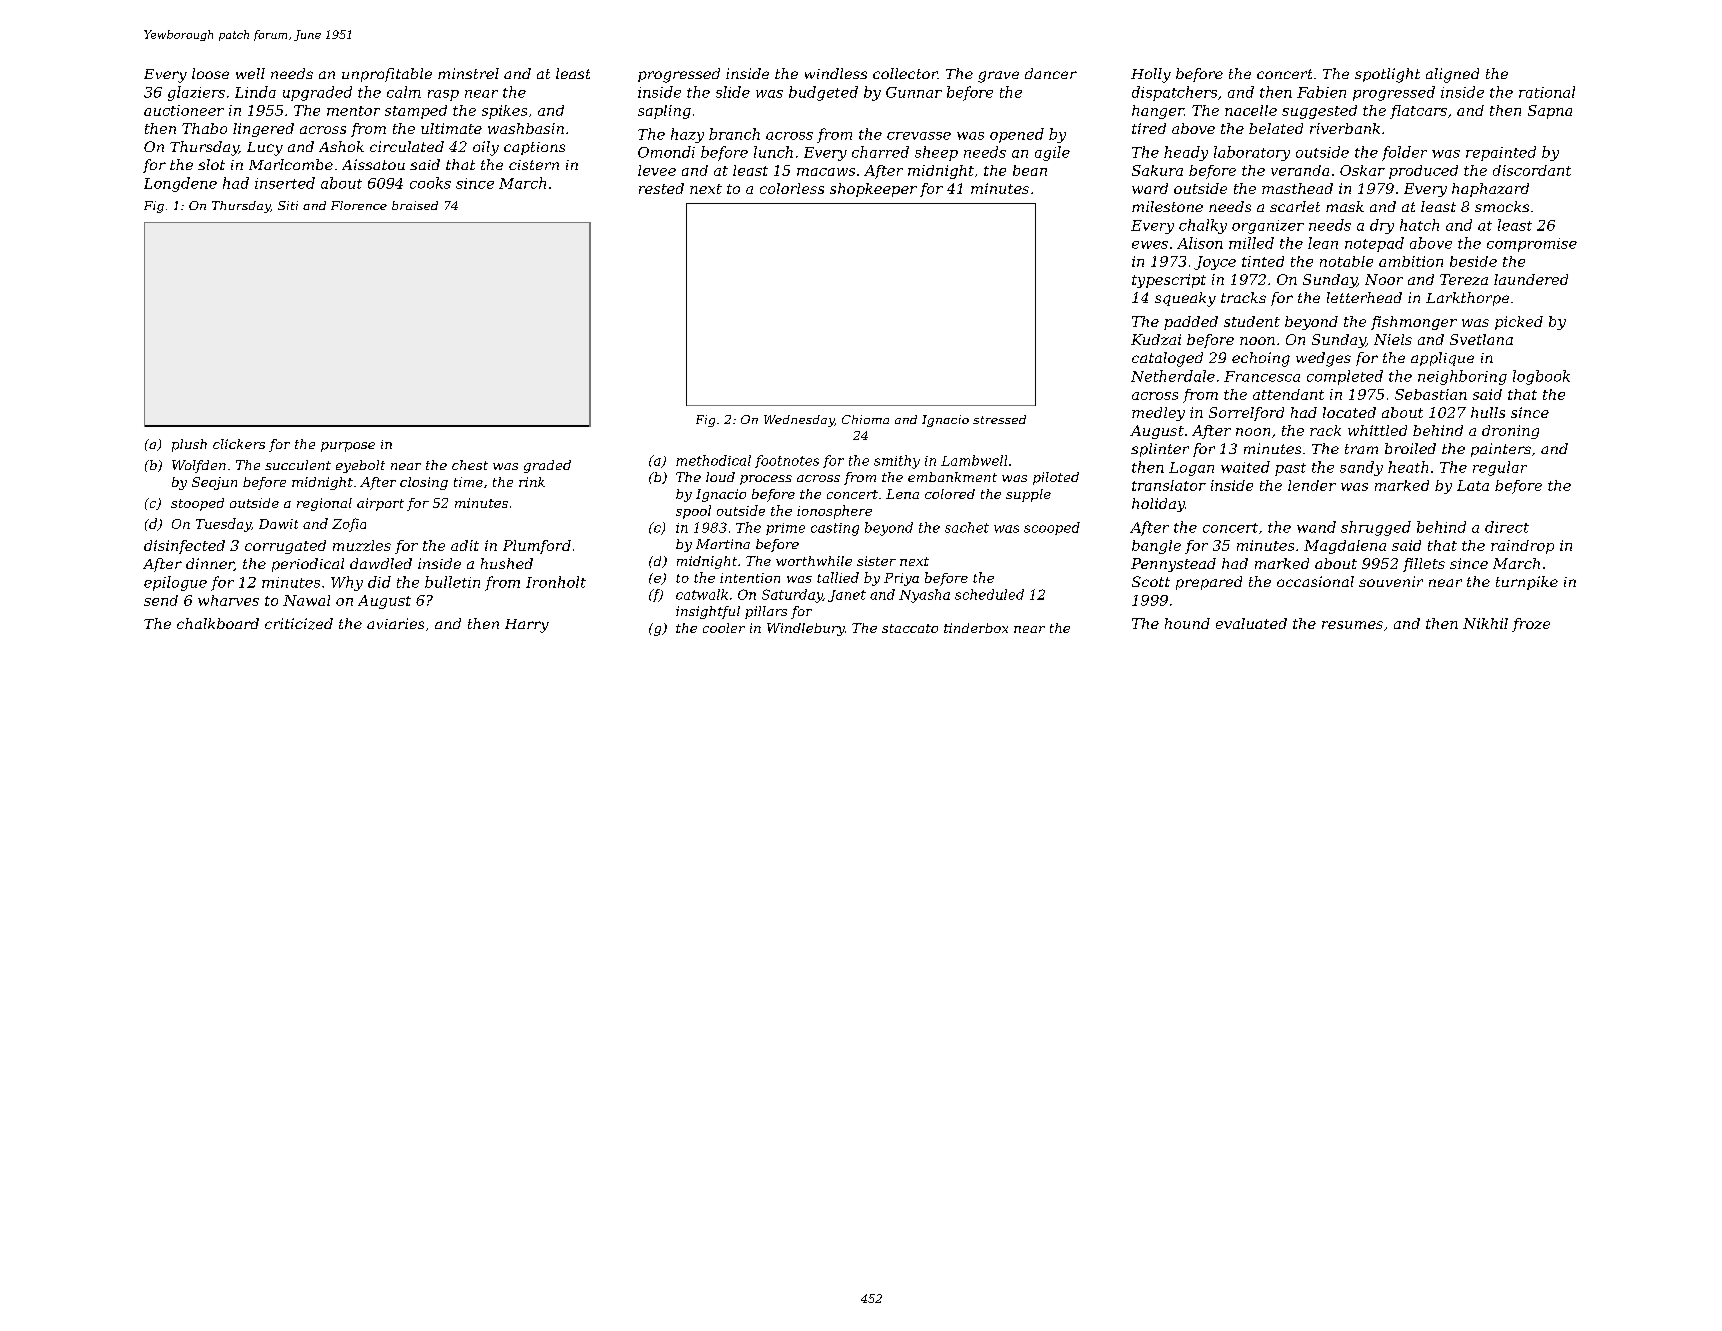 The height and width of the screenshot is (1331, 1722). I want to click on aligned, so click(1452, 75).
